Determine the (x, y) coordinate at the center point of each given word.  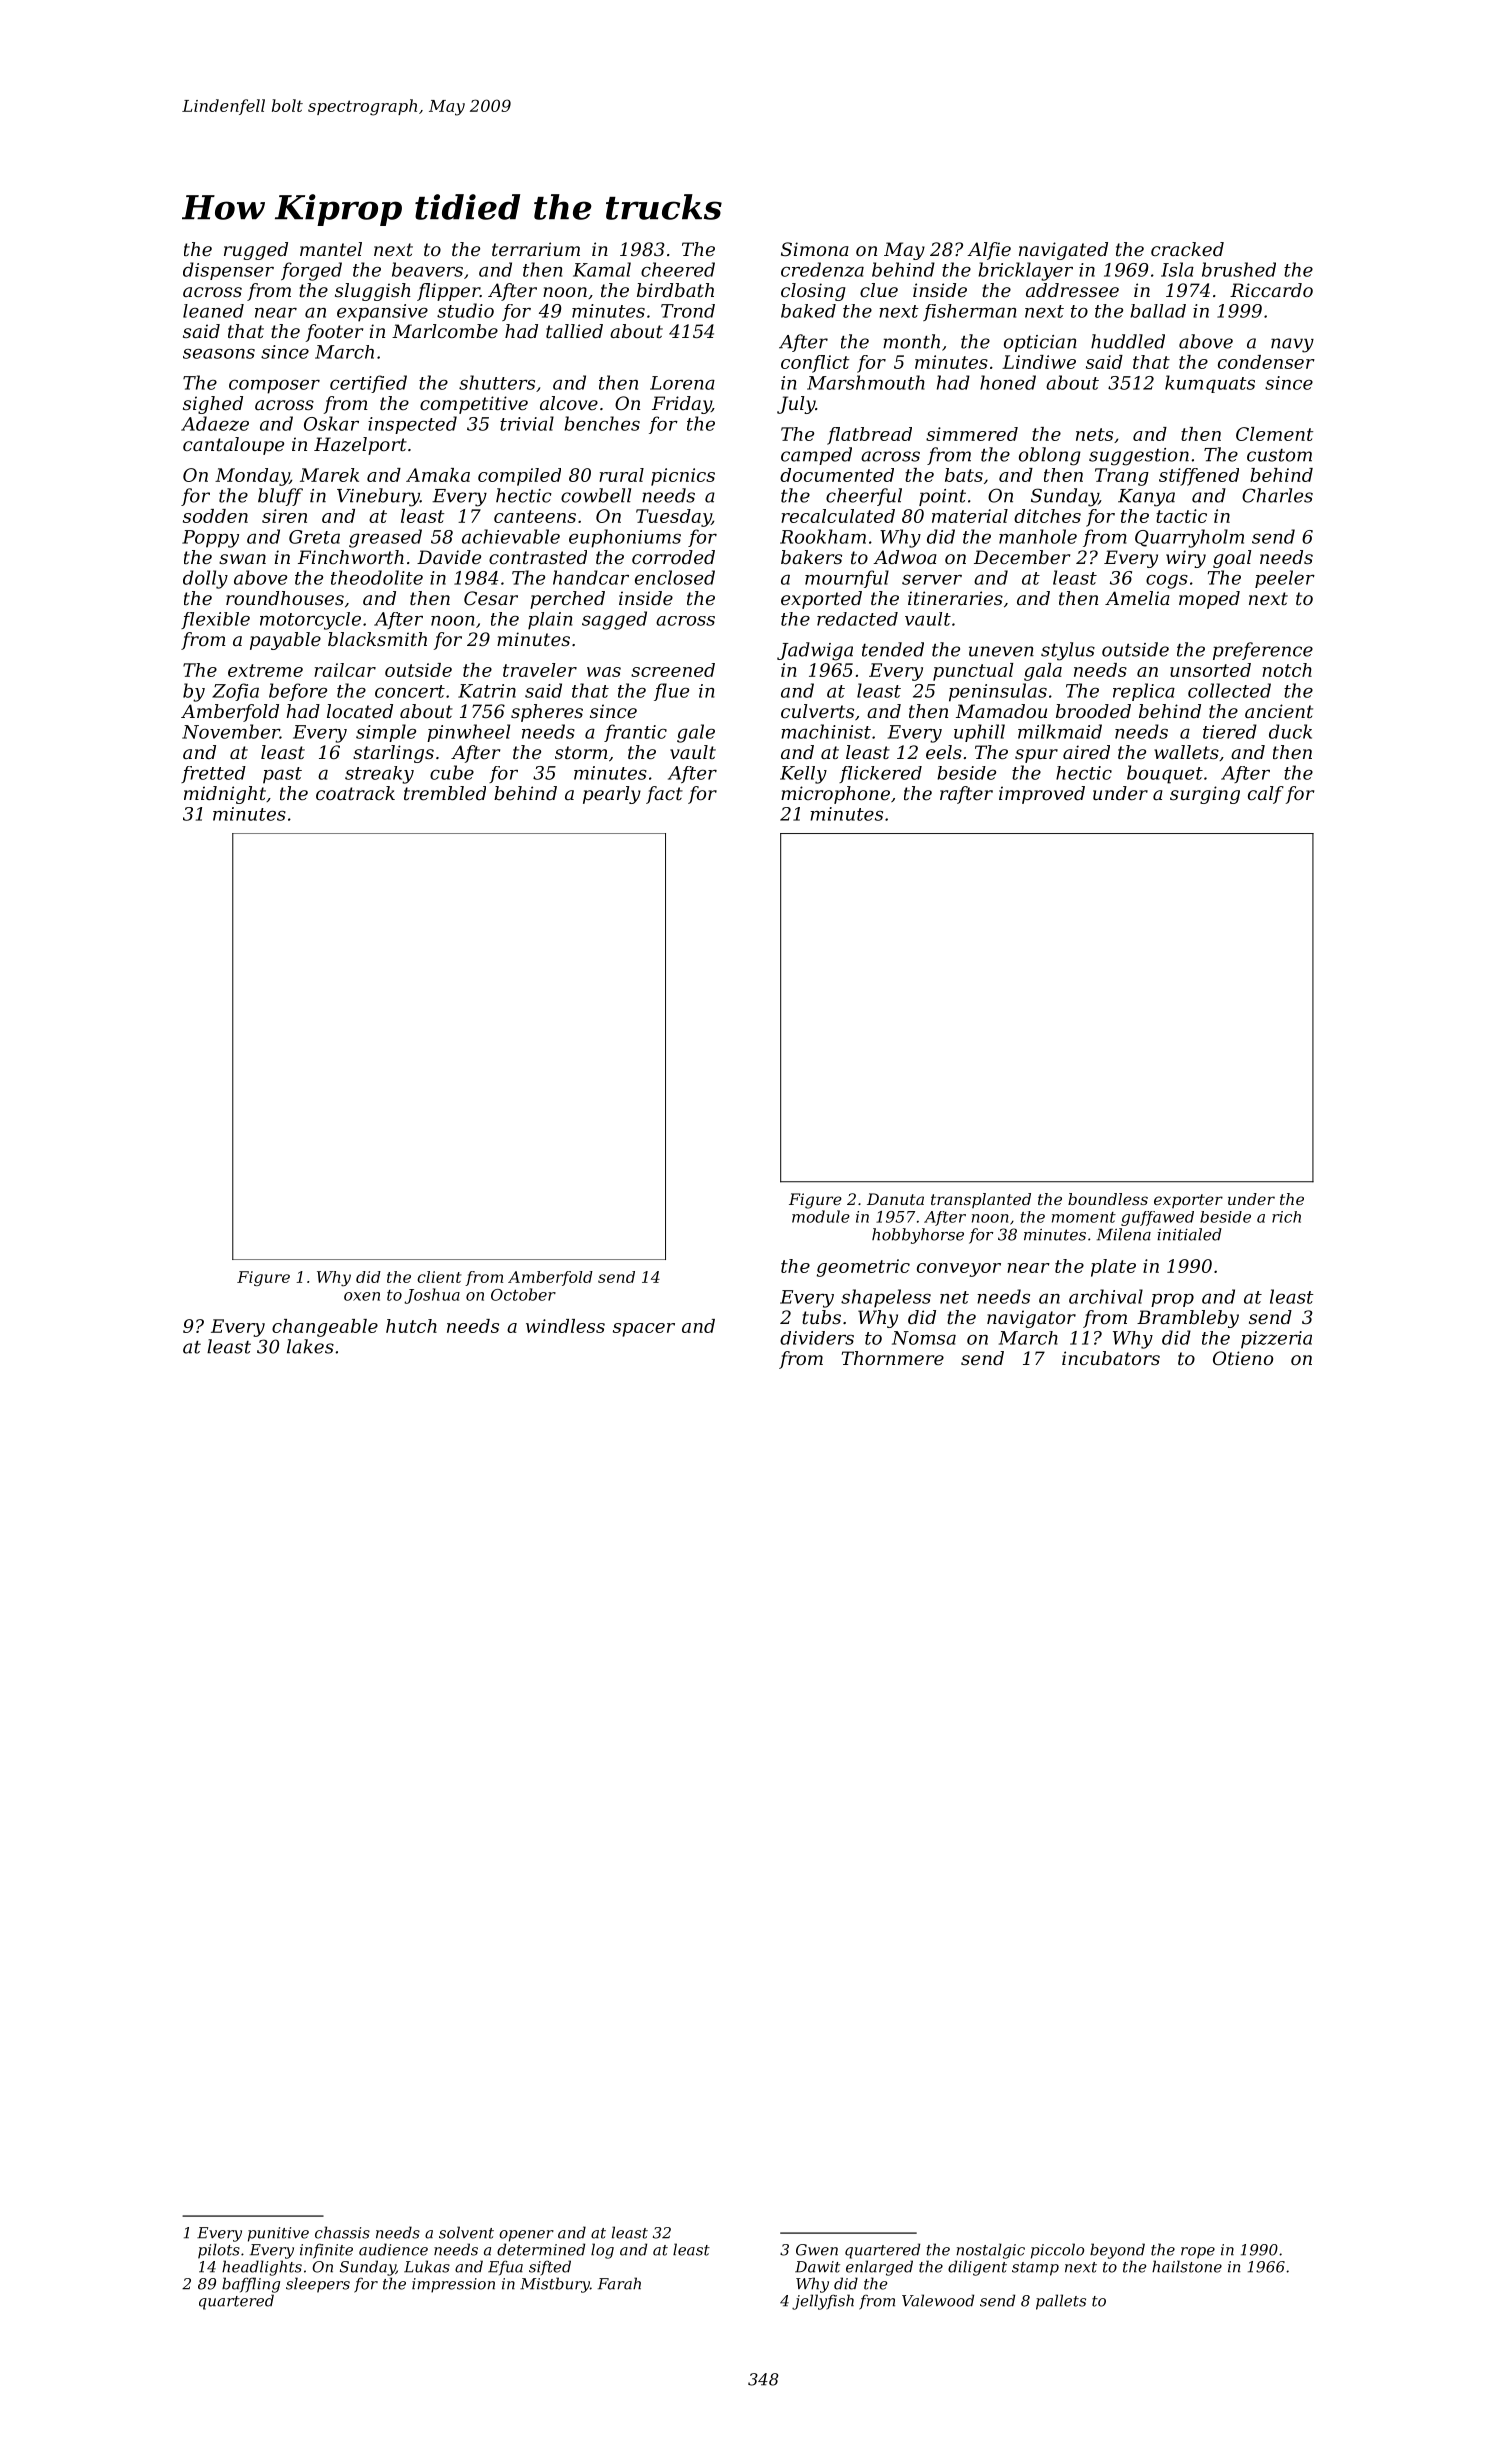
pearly (612, 795)
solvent (466, 2232)
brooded (1093, 711)
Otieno (1243, 1358)
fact (664, 795)
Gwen (817, 2250)
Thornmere (893, 1358)
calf (1266, 795)
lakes (310, 1346)
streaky (379, 775)
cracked (1187, 249)
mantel (331, 249)
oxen (362, 1296)
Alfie (989, 251)
